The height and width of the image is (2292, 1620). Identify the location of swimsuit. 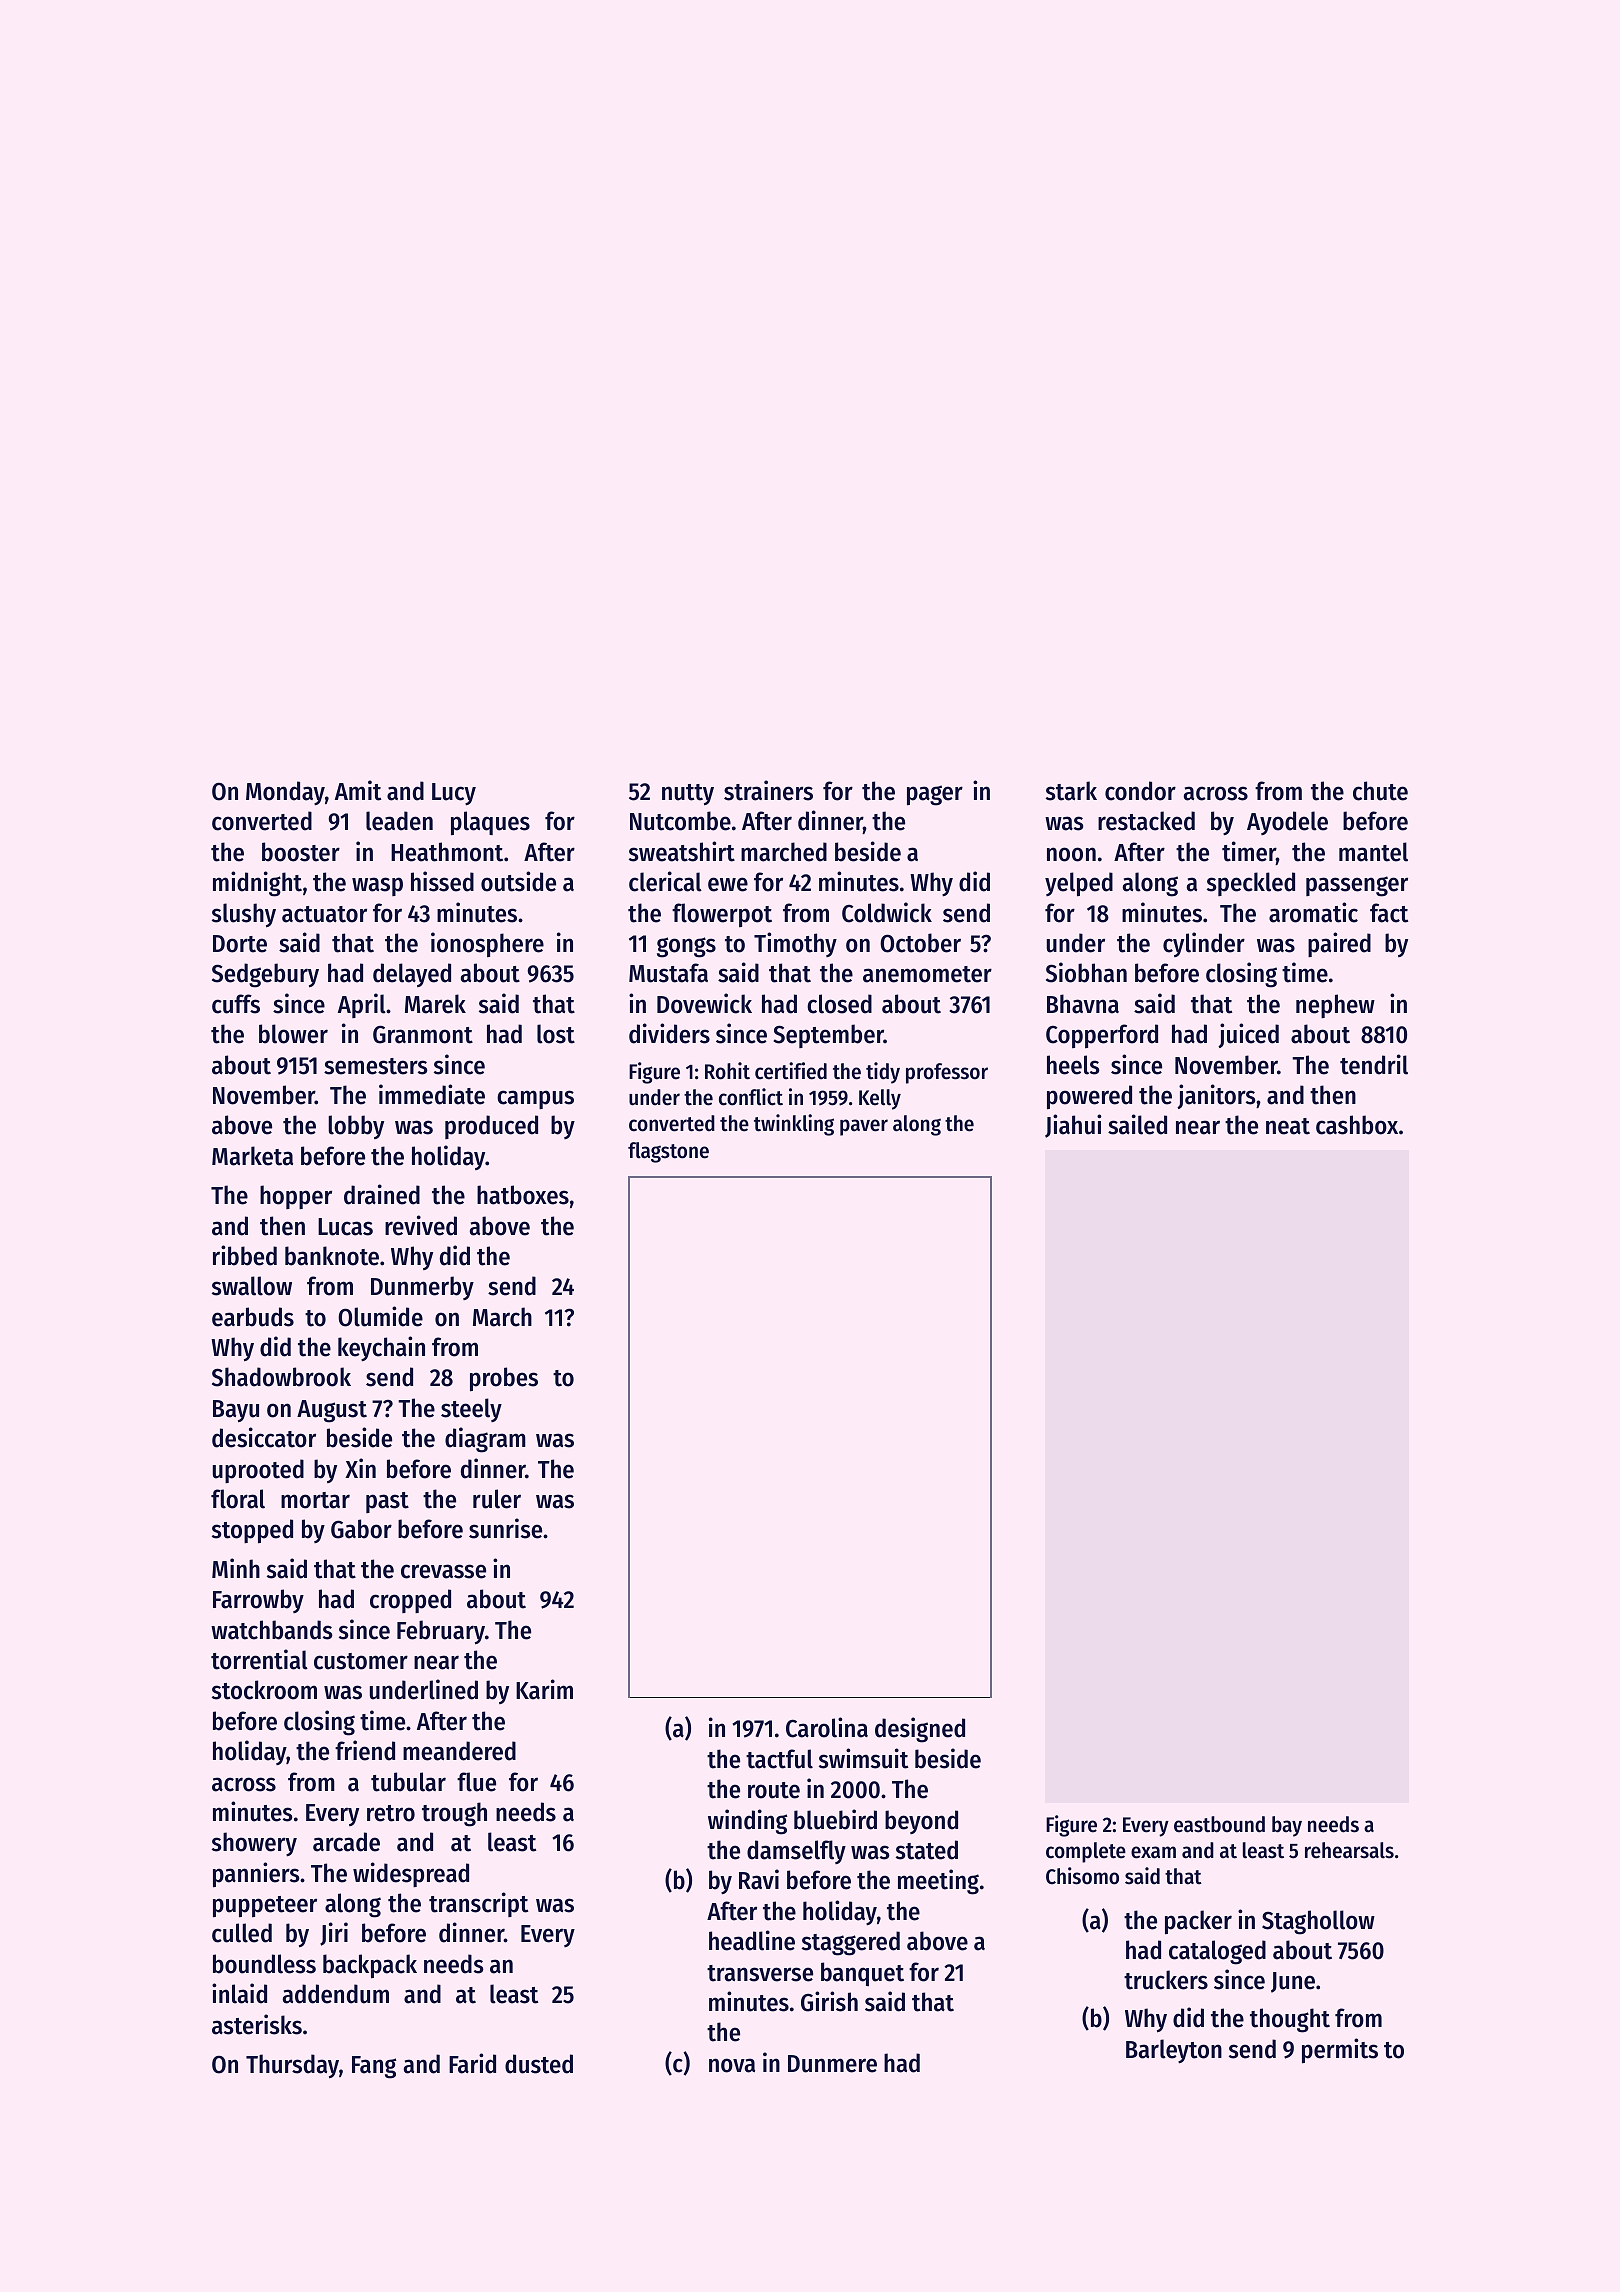
(863, 1758).
